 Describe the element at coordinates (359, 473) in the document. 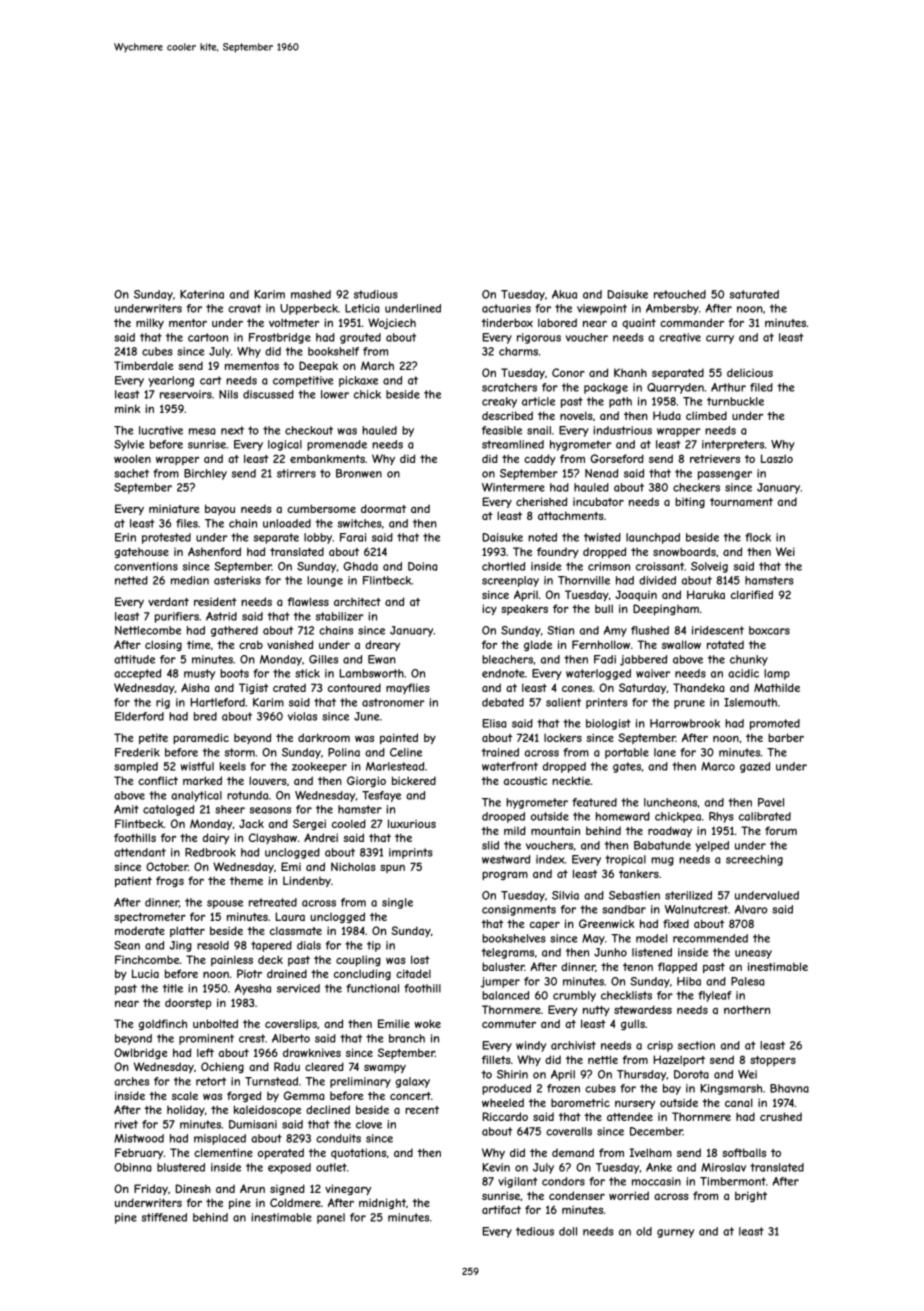

I see `Bronwen` at that location.
